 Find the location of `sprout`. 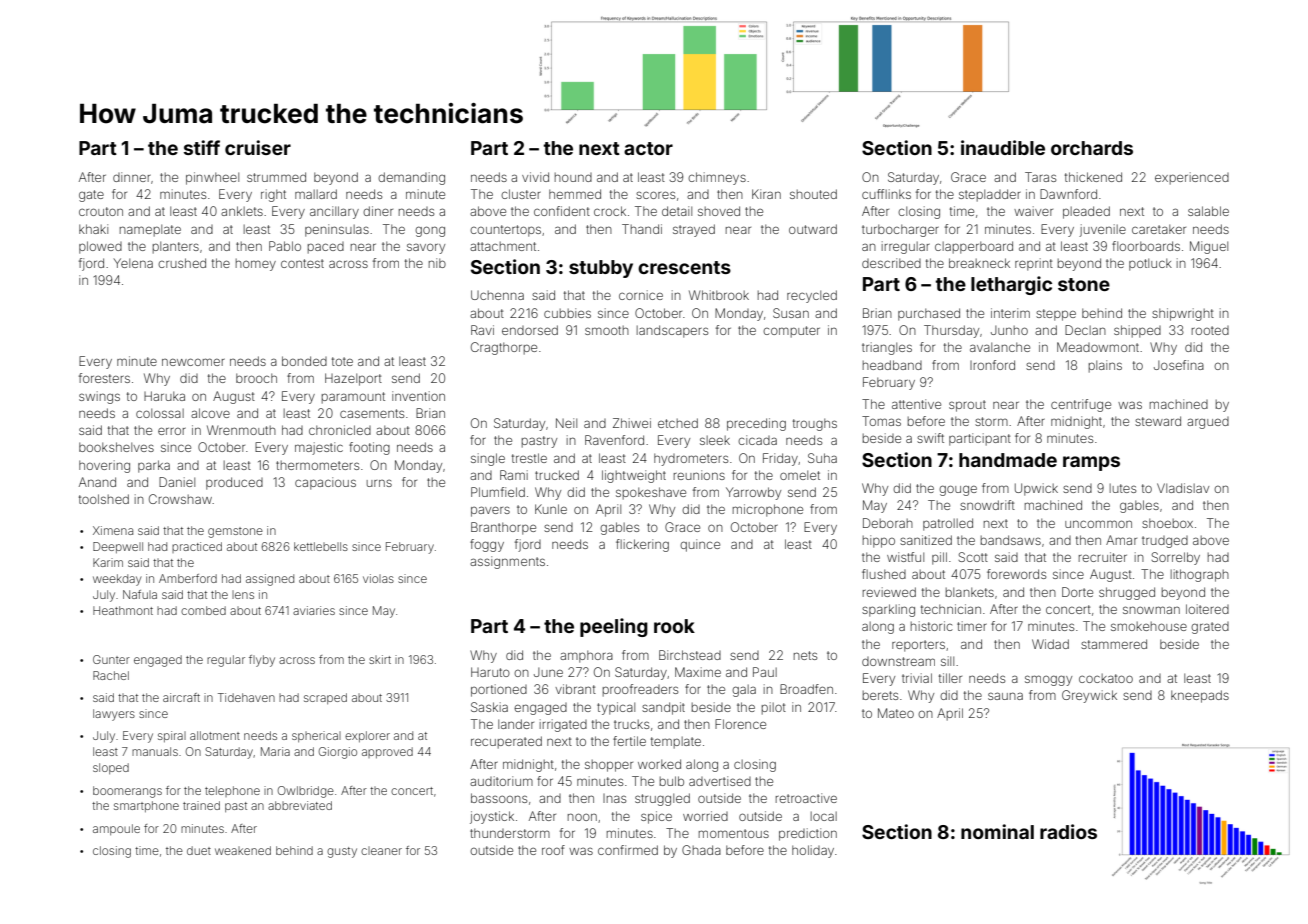

sprout is located at coordinates (967, 406).
